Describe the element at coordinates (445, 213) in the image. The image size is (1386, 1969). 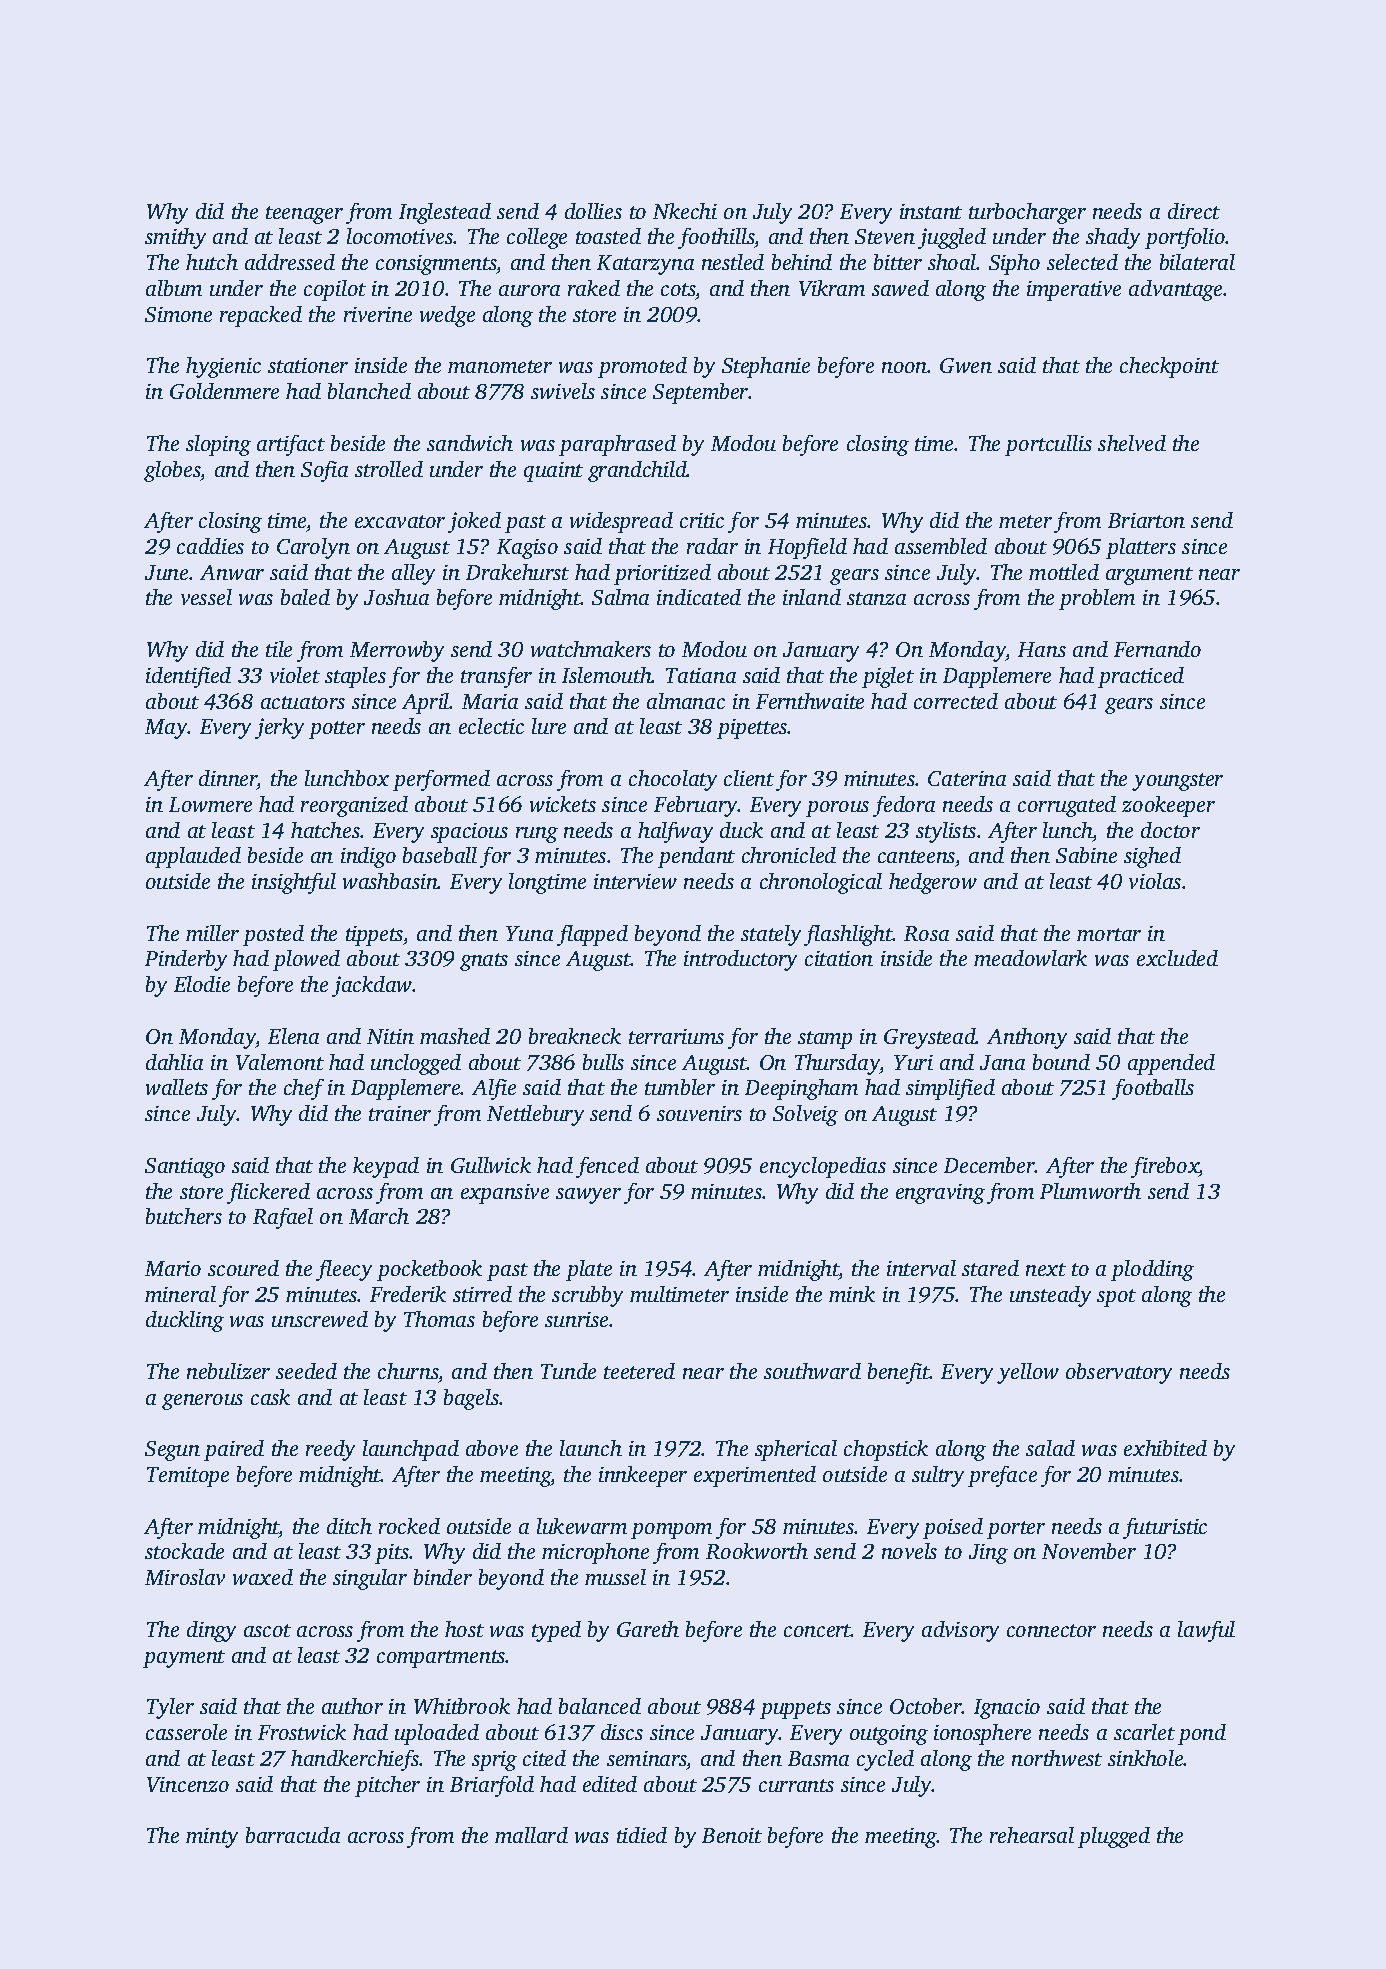
I see `Inglestead` at that location.
